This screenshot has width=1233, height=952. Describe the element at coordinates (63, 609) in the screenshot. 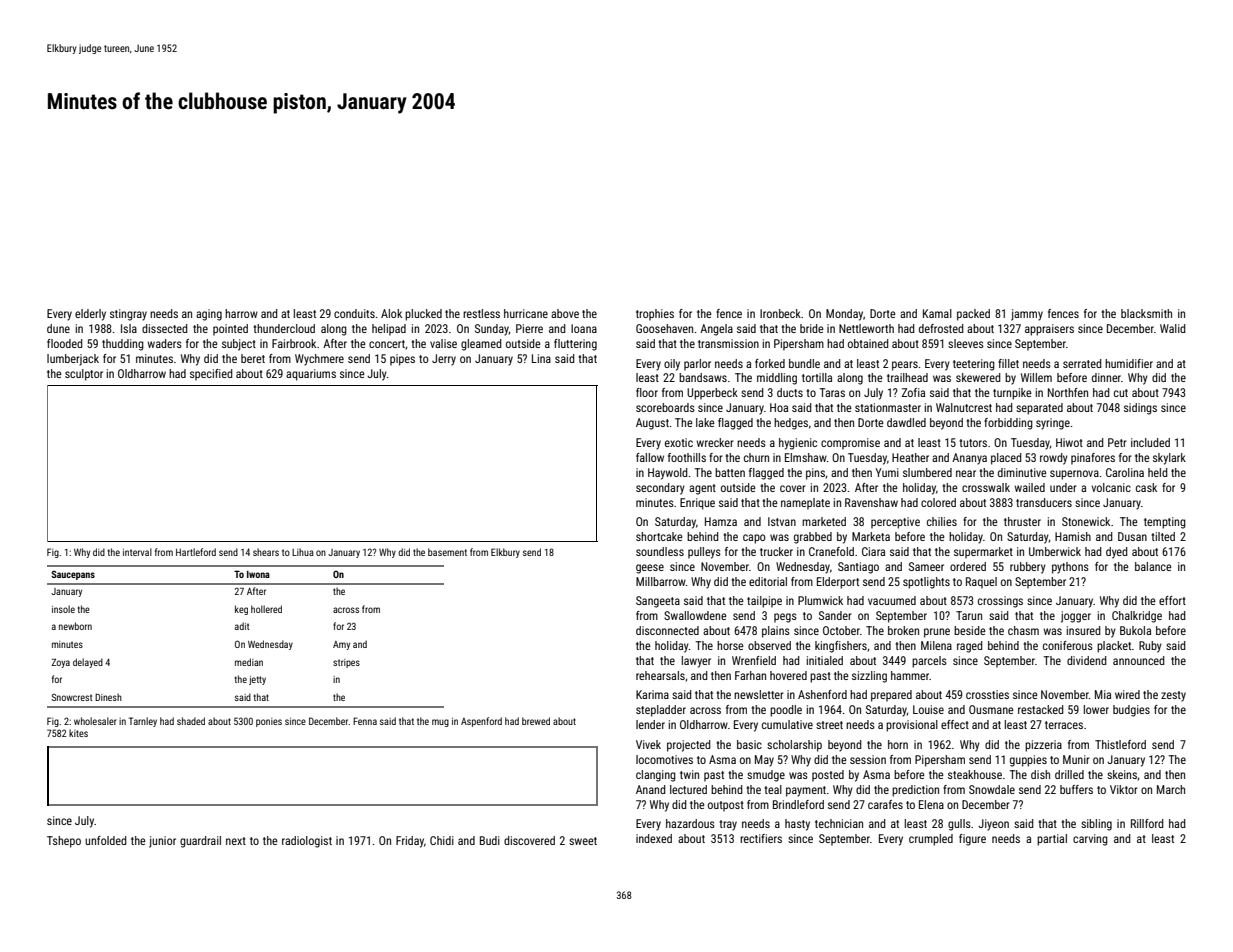

I see `insole` at that location.
